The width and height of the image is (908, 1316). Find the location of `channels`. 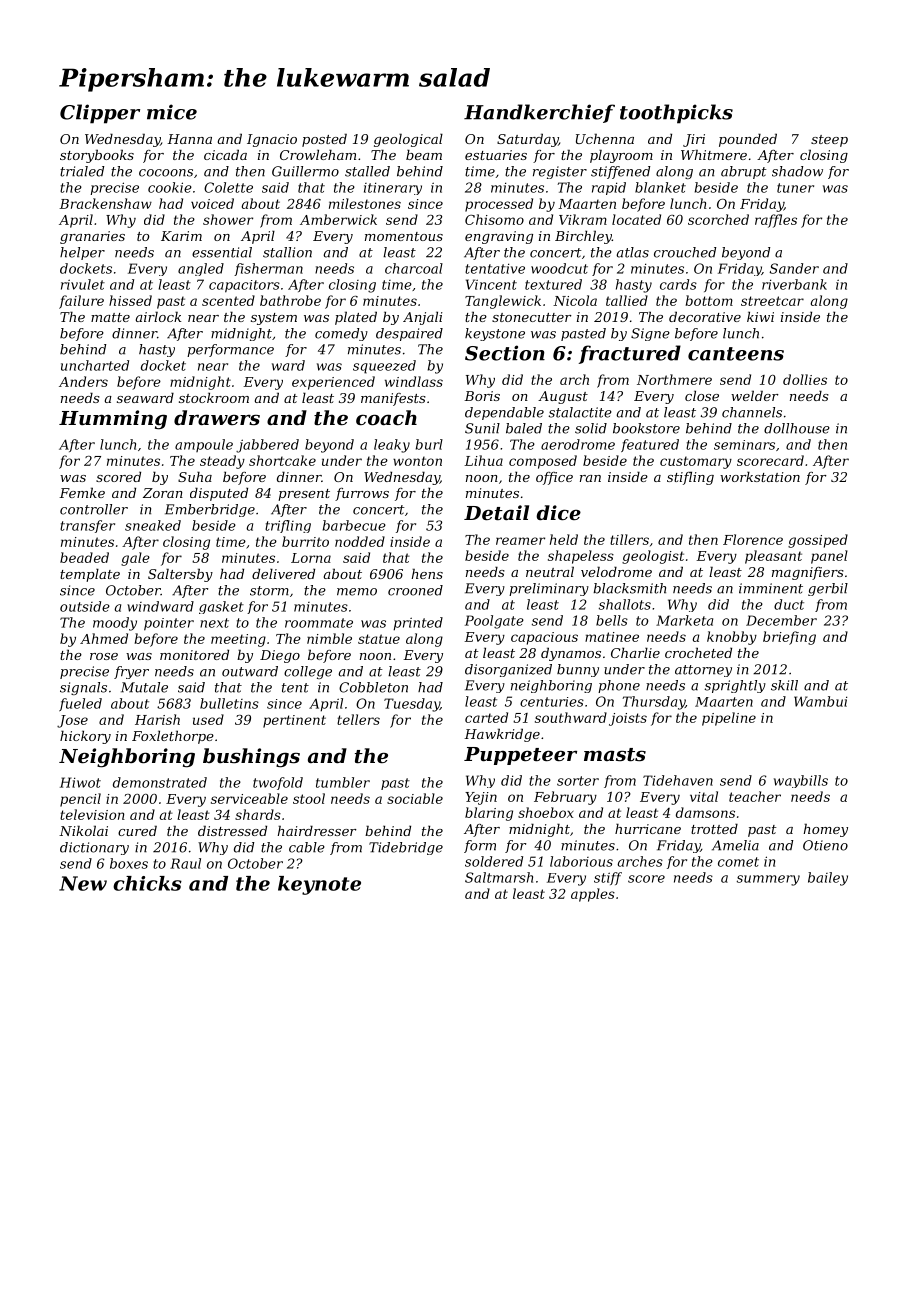

channels is located at coordinates (752, 412).
